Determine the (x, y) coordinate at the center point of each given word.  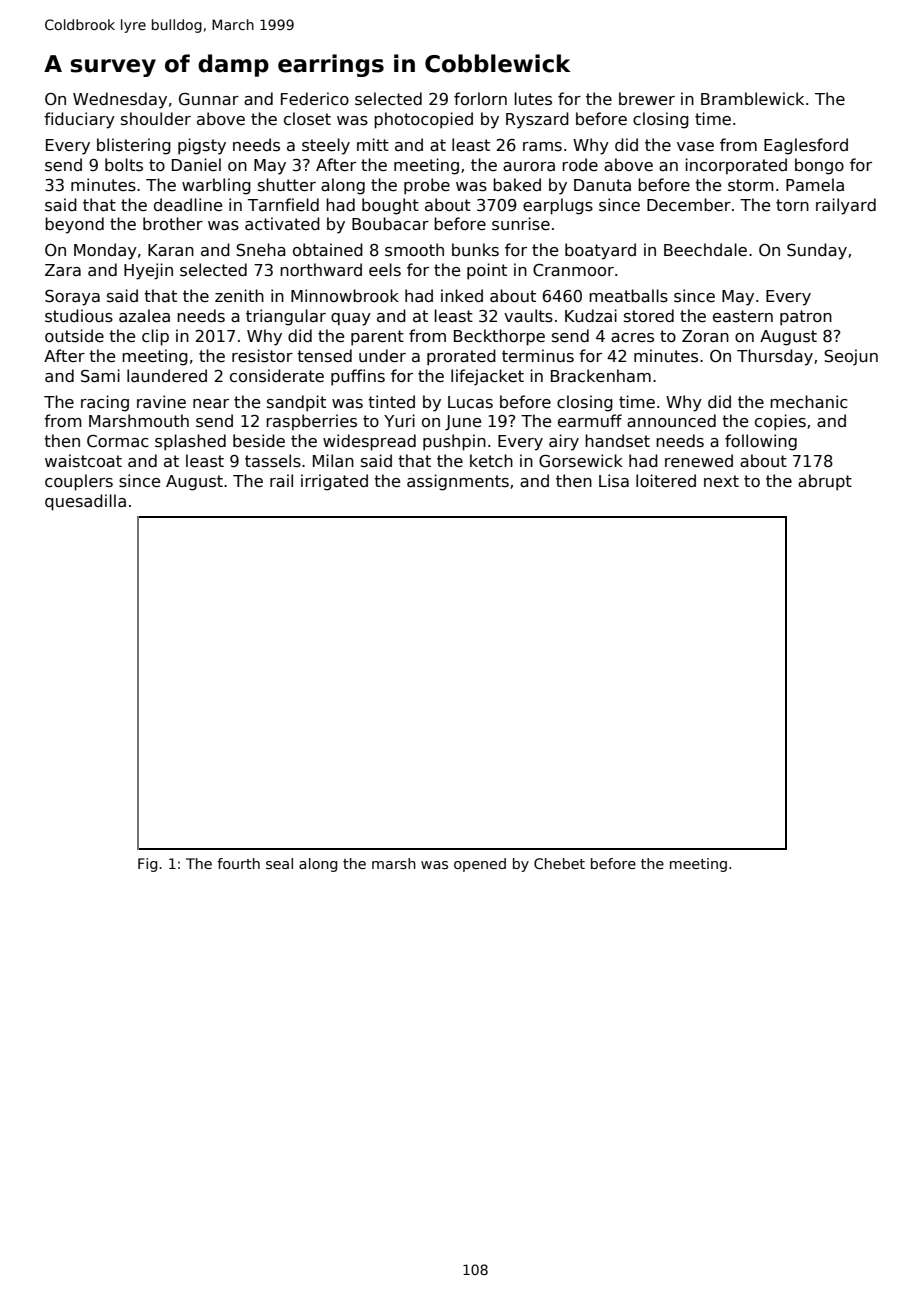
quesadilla (85, 502)
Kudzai (591, 315)
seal (279, 863)
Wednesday (120, 100)
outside (74, 335)
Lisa (614, 481)
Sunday (817, 251)
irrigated (334, 482)
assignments (458, 482)
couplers (79, 482)
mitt (373, 144)
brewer (647, 98)
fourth (238, 863)
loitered (666, 480)
